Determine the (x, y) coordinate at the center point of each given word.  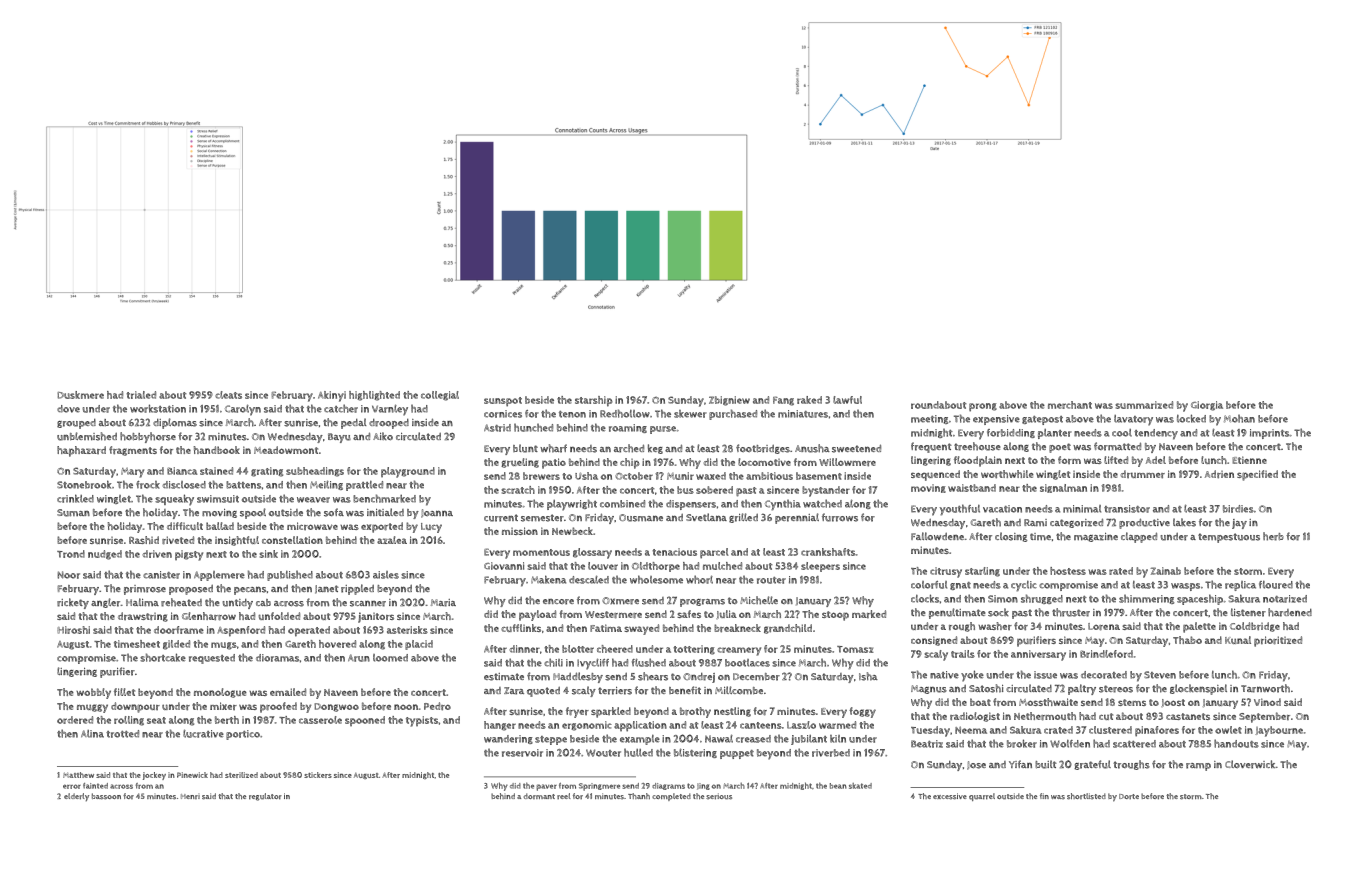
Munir (680, 476)
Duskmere (80, 395)
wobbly (93, 693)
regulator (265, 797)
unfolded (279, 616)
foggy (862, 712)
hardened (1290, 612)
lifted (1116, 460)
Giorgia (1207, 406)
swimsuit (218, 499)
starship (594, 401)
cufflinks (521, 628)
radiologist (975, 717)
